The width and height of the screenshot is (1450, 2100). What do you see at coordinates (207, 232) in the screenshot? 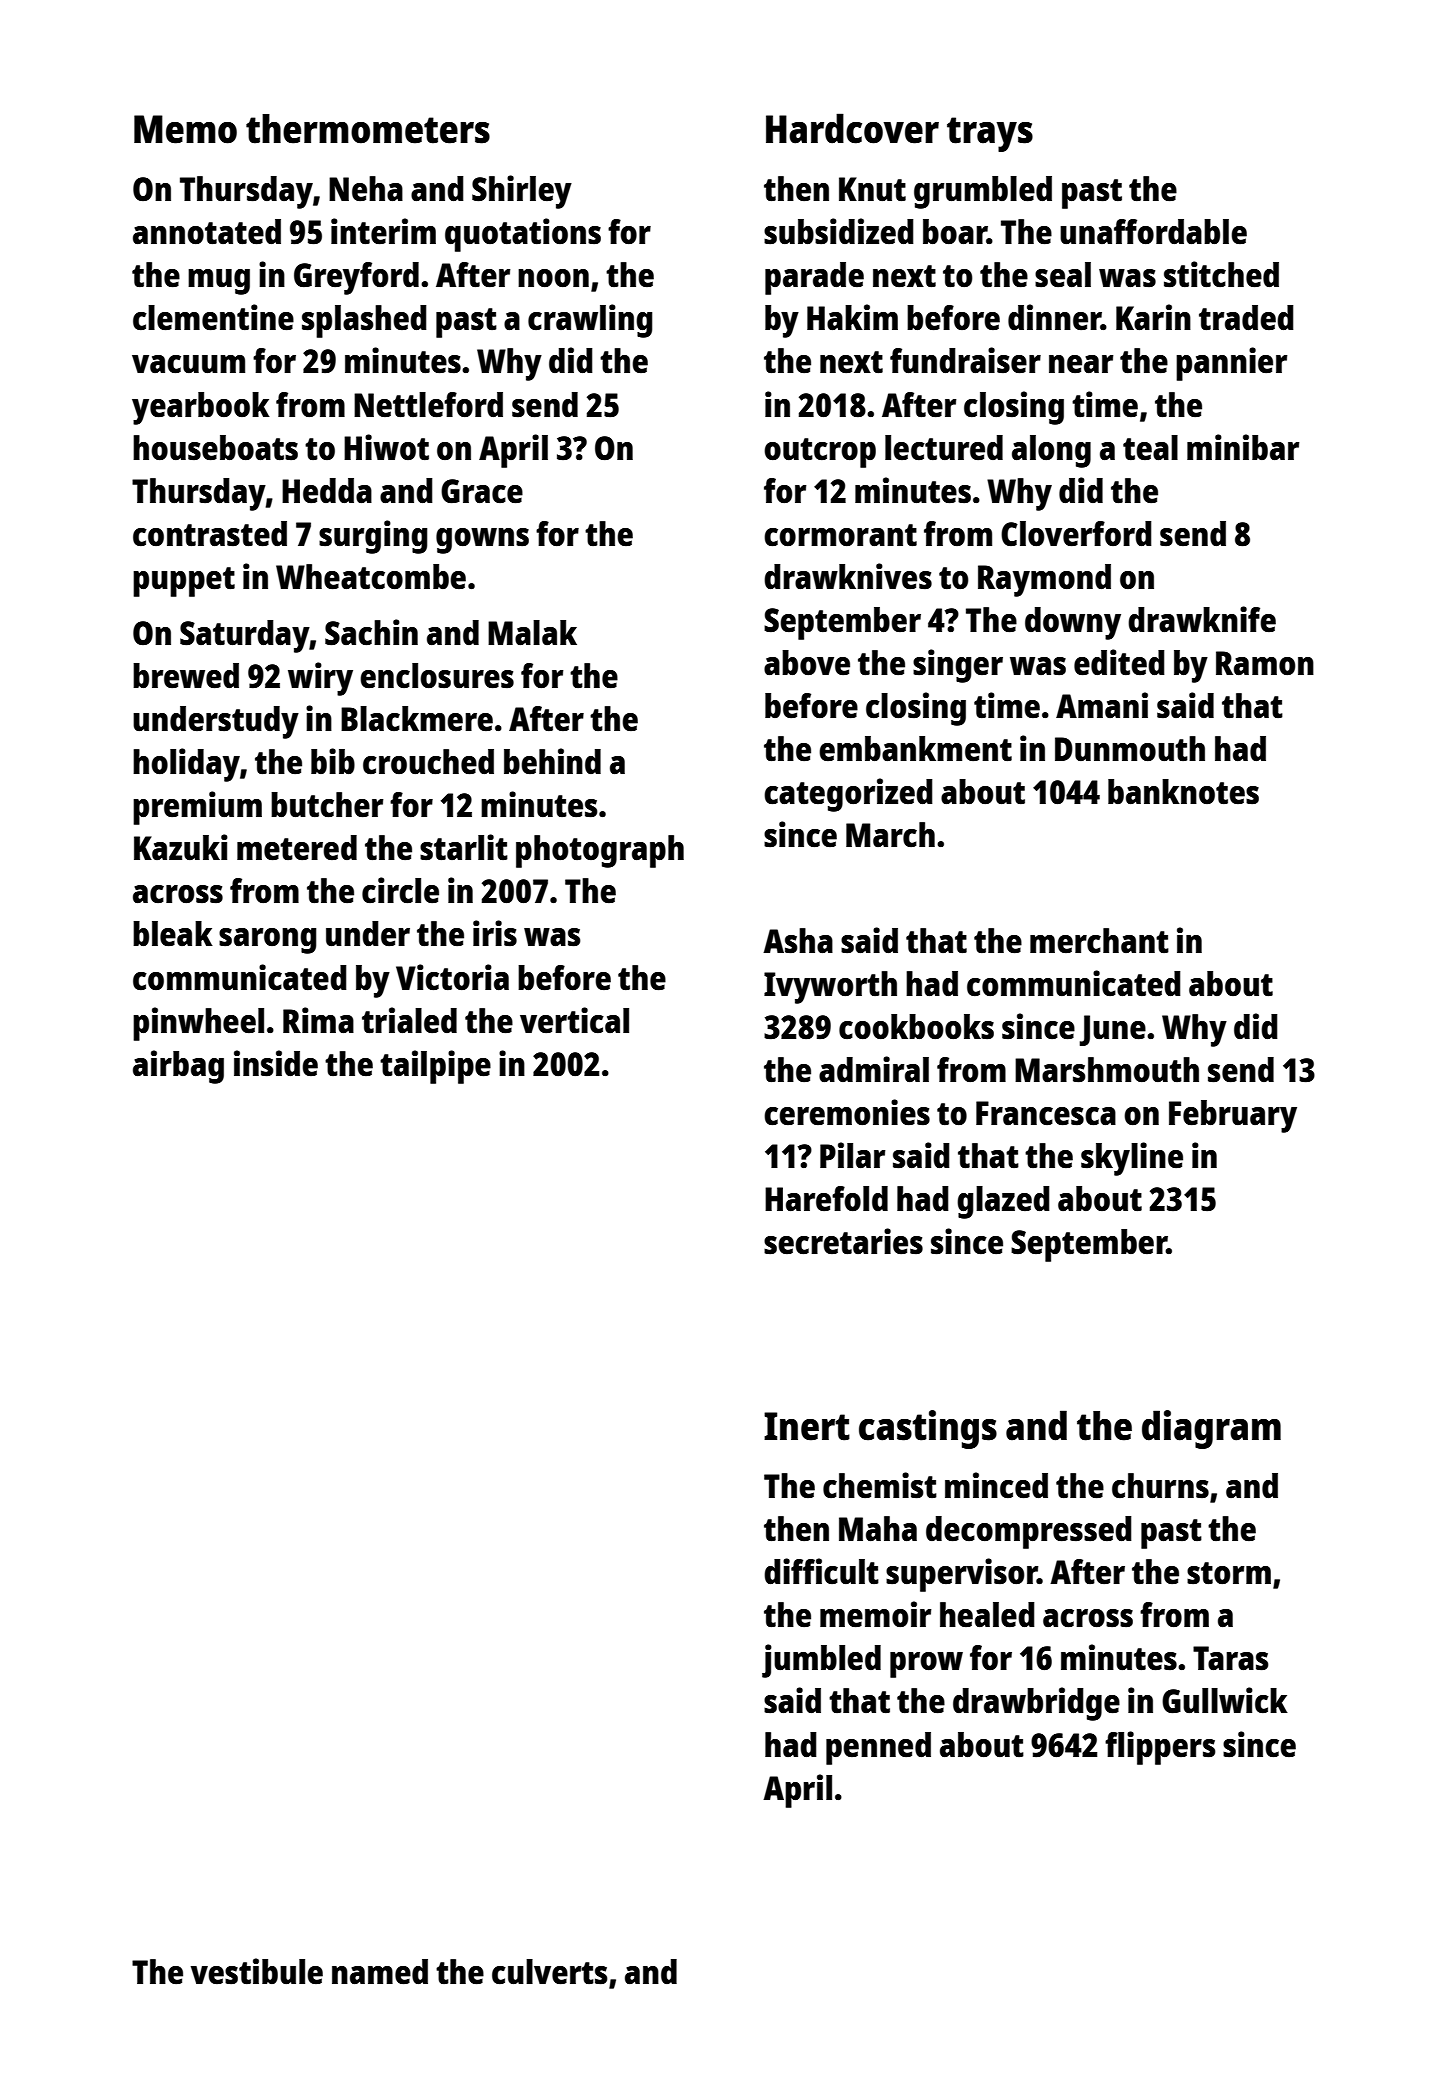
I see `annotated` at bounding box center [207, 232].
